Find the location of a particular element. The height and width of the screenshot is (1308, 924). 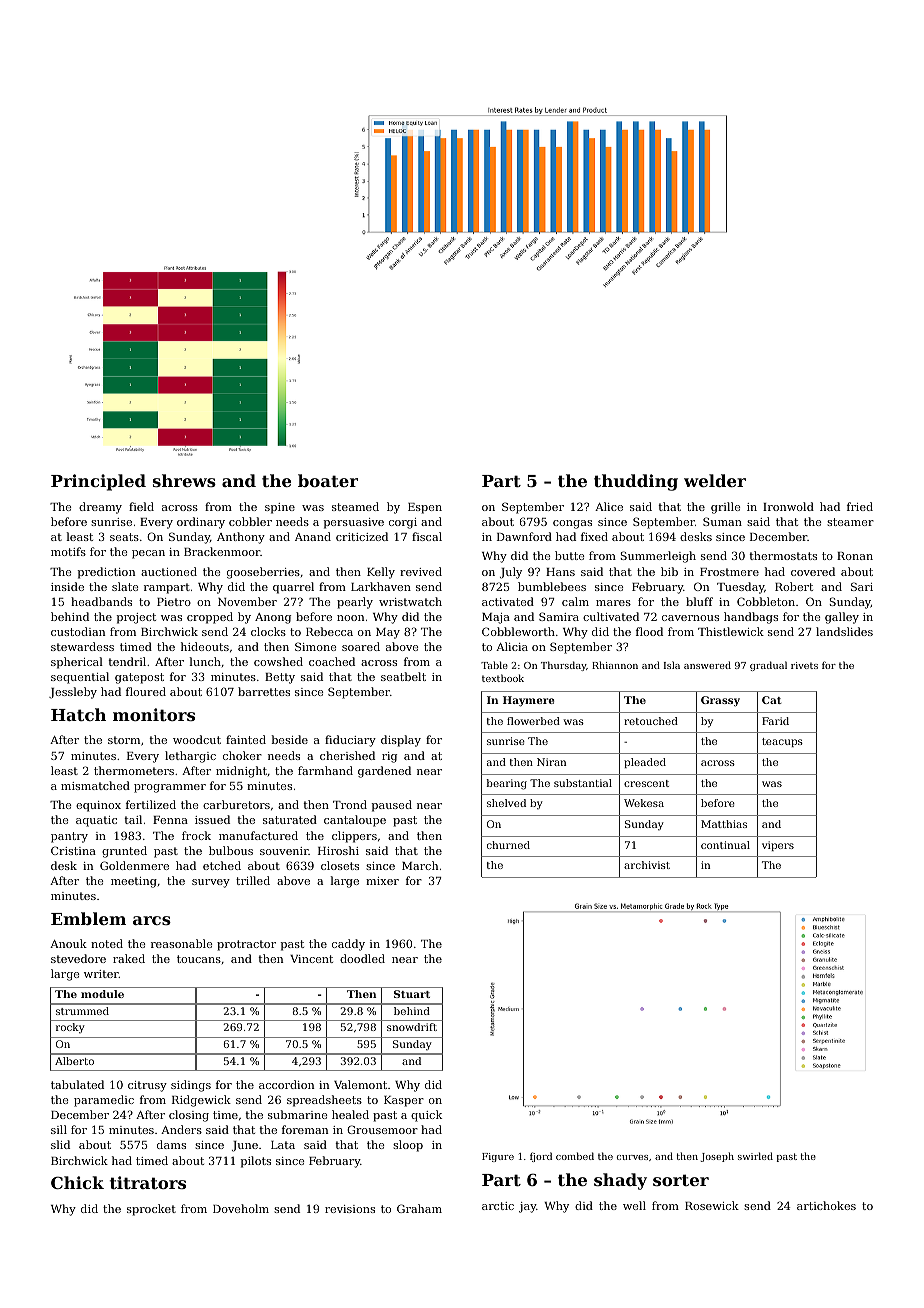

Wekesa is located at coordinates (644, 803).
